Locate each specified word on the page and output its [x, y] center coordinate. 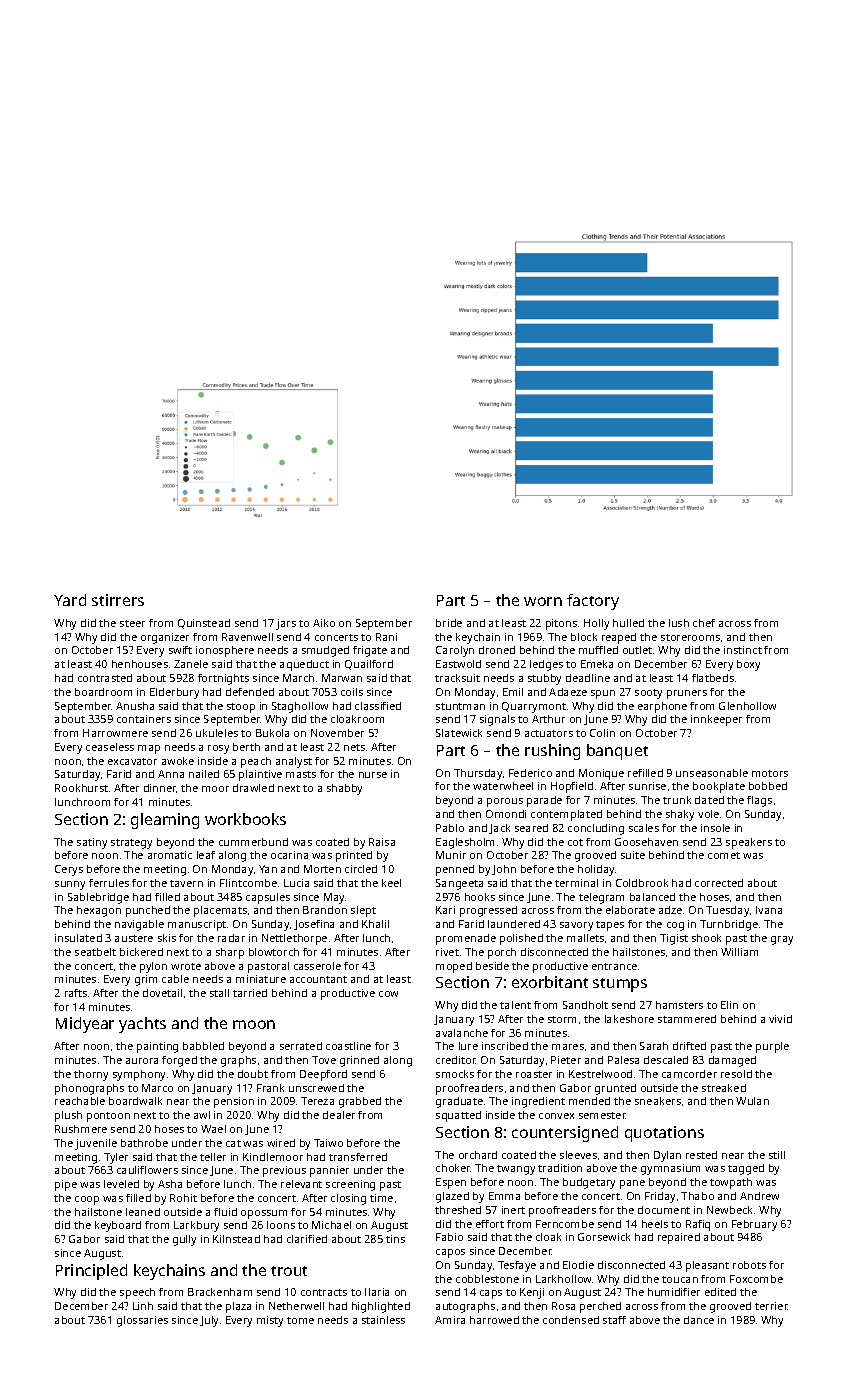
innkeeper [716, 720]
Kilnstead [236, 1239]
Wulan [752, 1101]
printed [354, 856]
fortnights [223, 679]
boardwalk [135, 1101]
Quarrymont [534, 707]
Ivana [769, 910]
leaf [206, 855]
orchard [478, 1155]
